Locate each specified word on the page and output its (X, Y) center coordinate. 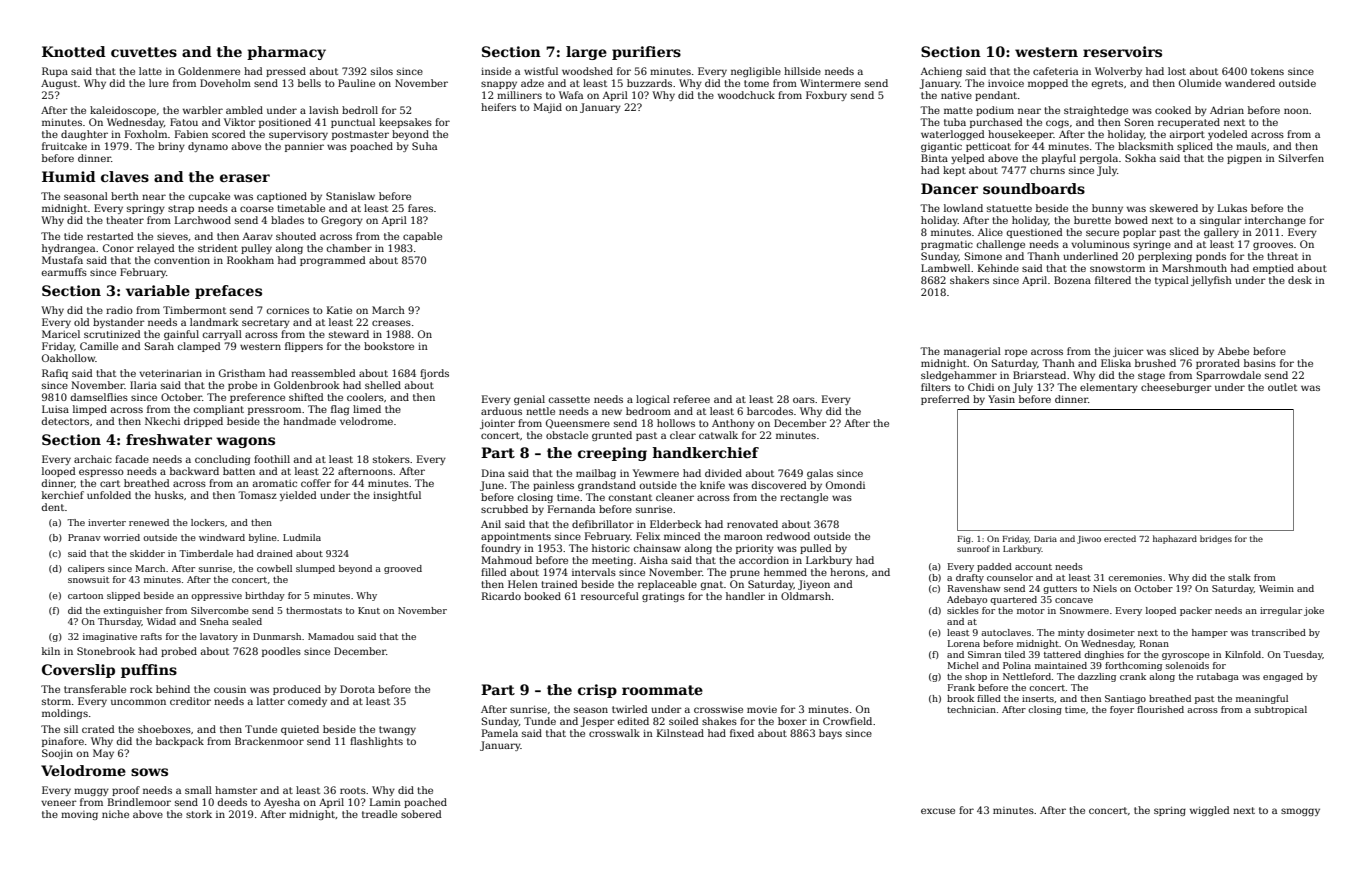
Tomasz (257, 495)
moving (79, 815)
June (492, 486)
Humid (69, 176)
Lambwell (945, 268)
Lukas (1232, 208)
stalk (1239, 577)
